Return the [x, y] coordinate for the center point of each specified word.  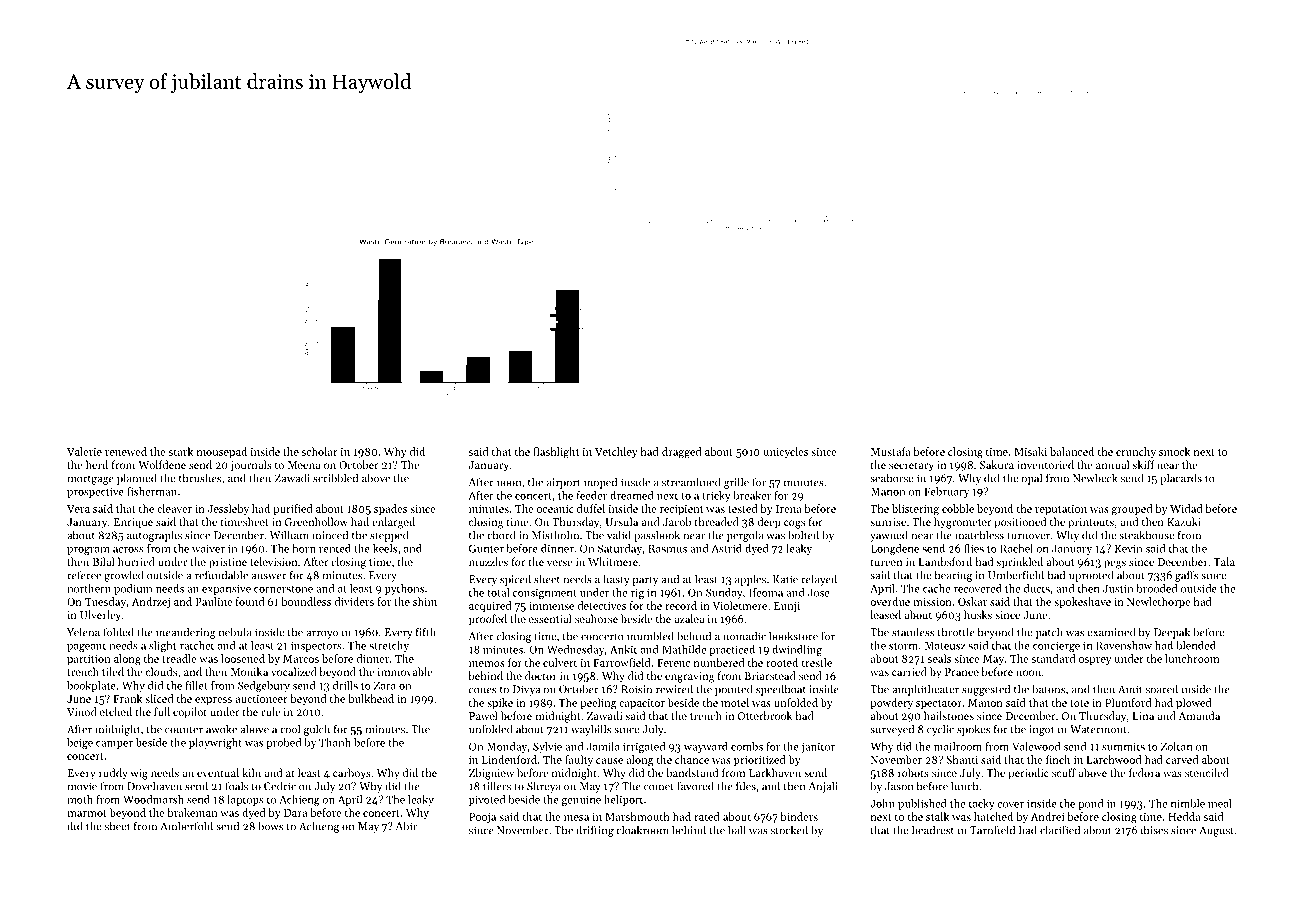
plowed [1194, 703]
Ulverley [100, 616]
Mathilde [684, 649]
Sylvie [547, 747]
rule [271, 711]
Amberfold [187, 826]
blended [1196, 645]
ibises [1154, 830]
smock [1174, 451]
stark [181, 451]
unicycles [785, 452]
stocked [789, 830]
